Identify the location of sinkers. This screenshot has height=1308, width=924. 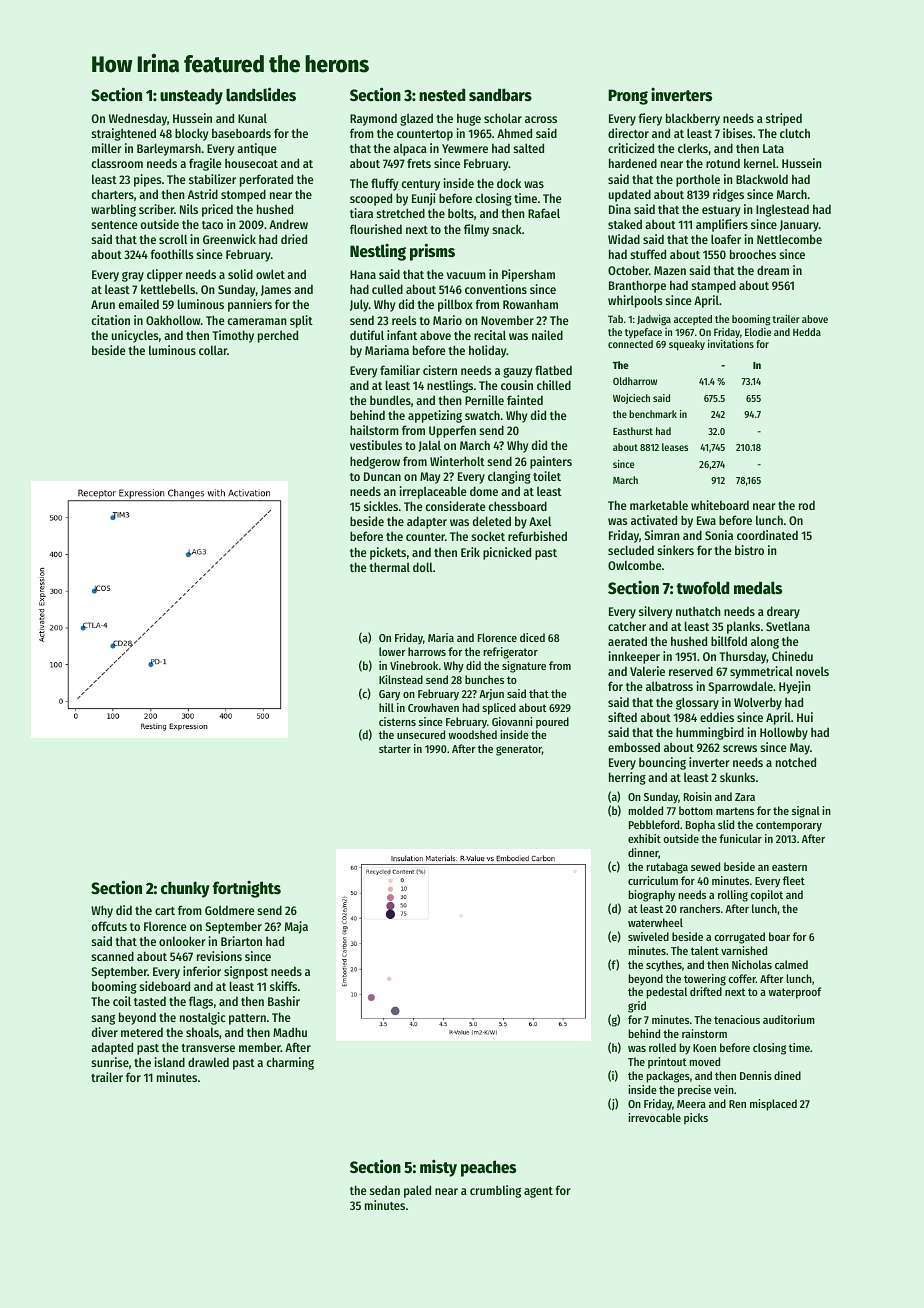
(675, 550).
